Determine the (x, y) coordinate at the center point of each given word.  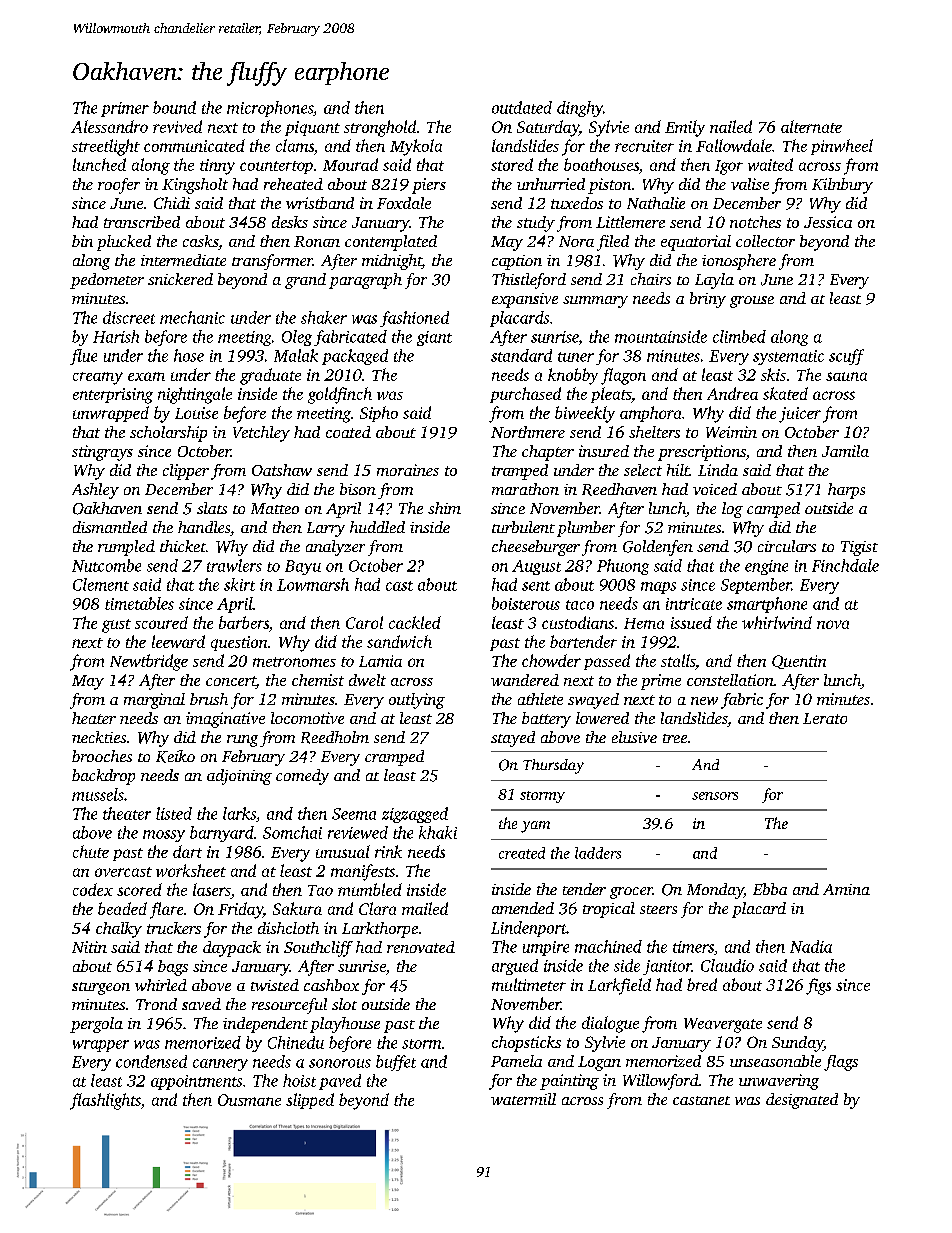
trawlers (234, 565)
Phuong (623, 567)
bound (174, 107)
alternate (811, 126)
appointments (196, 1082)
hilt (678, 470)
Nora (576, 241)
